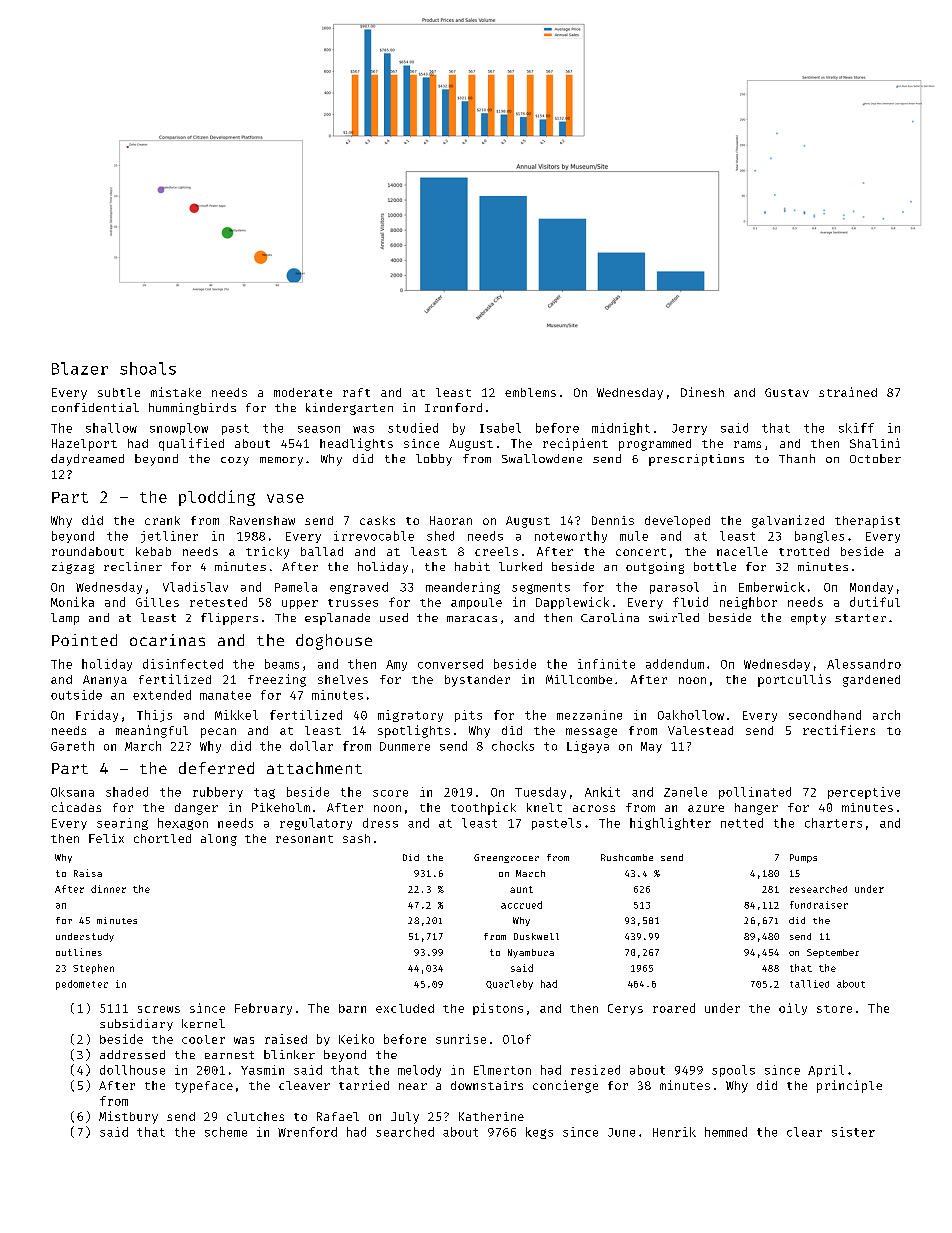 This screenshot has height=1233, width=952. I want to click on oily, so click(793, 1009).
